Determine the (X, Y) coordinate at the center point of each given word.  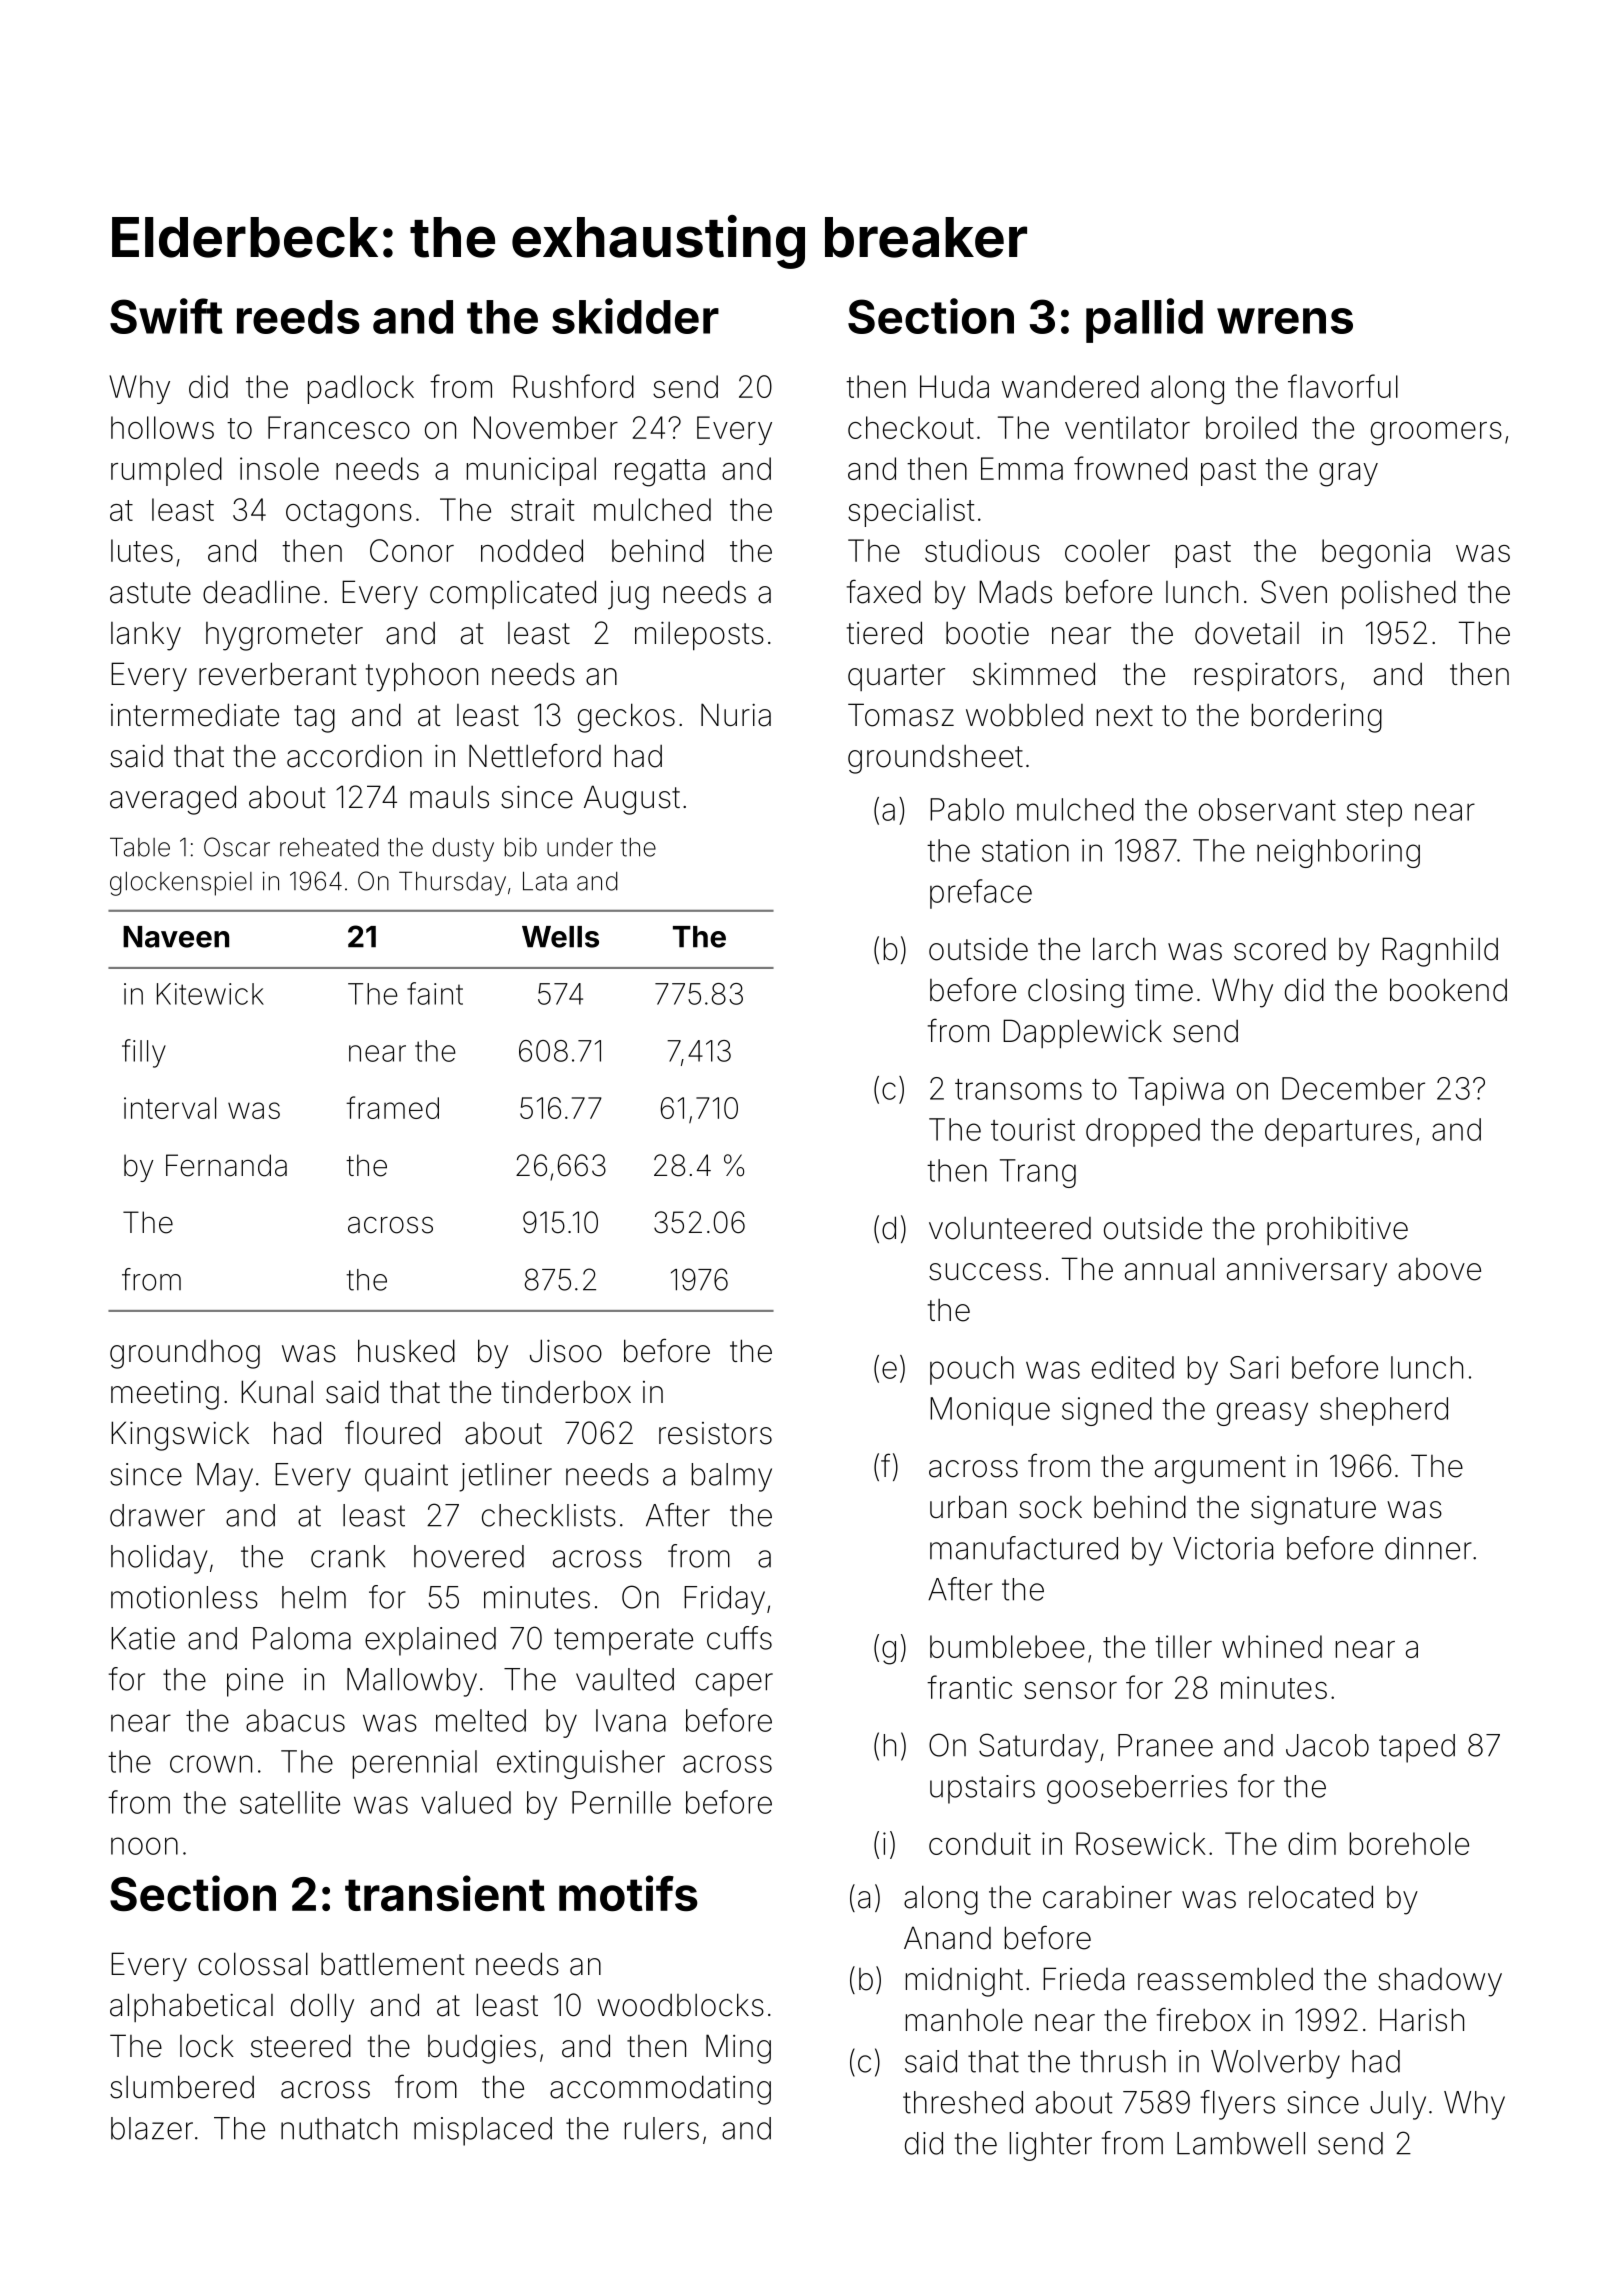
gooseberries (1137, 1789)
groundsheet (935, 759)
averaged (173, 800)
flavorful (1343, 386)
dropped (1143, 1132)
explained (430, 1641)
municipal (531, 471)
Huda (954, 386)
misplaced (483, 2131)
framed (392, 1107)
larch (1124, 949)
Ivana (631, 1720)
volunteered (1010, 1228)
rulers (662, 2128)
